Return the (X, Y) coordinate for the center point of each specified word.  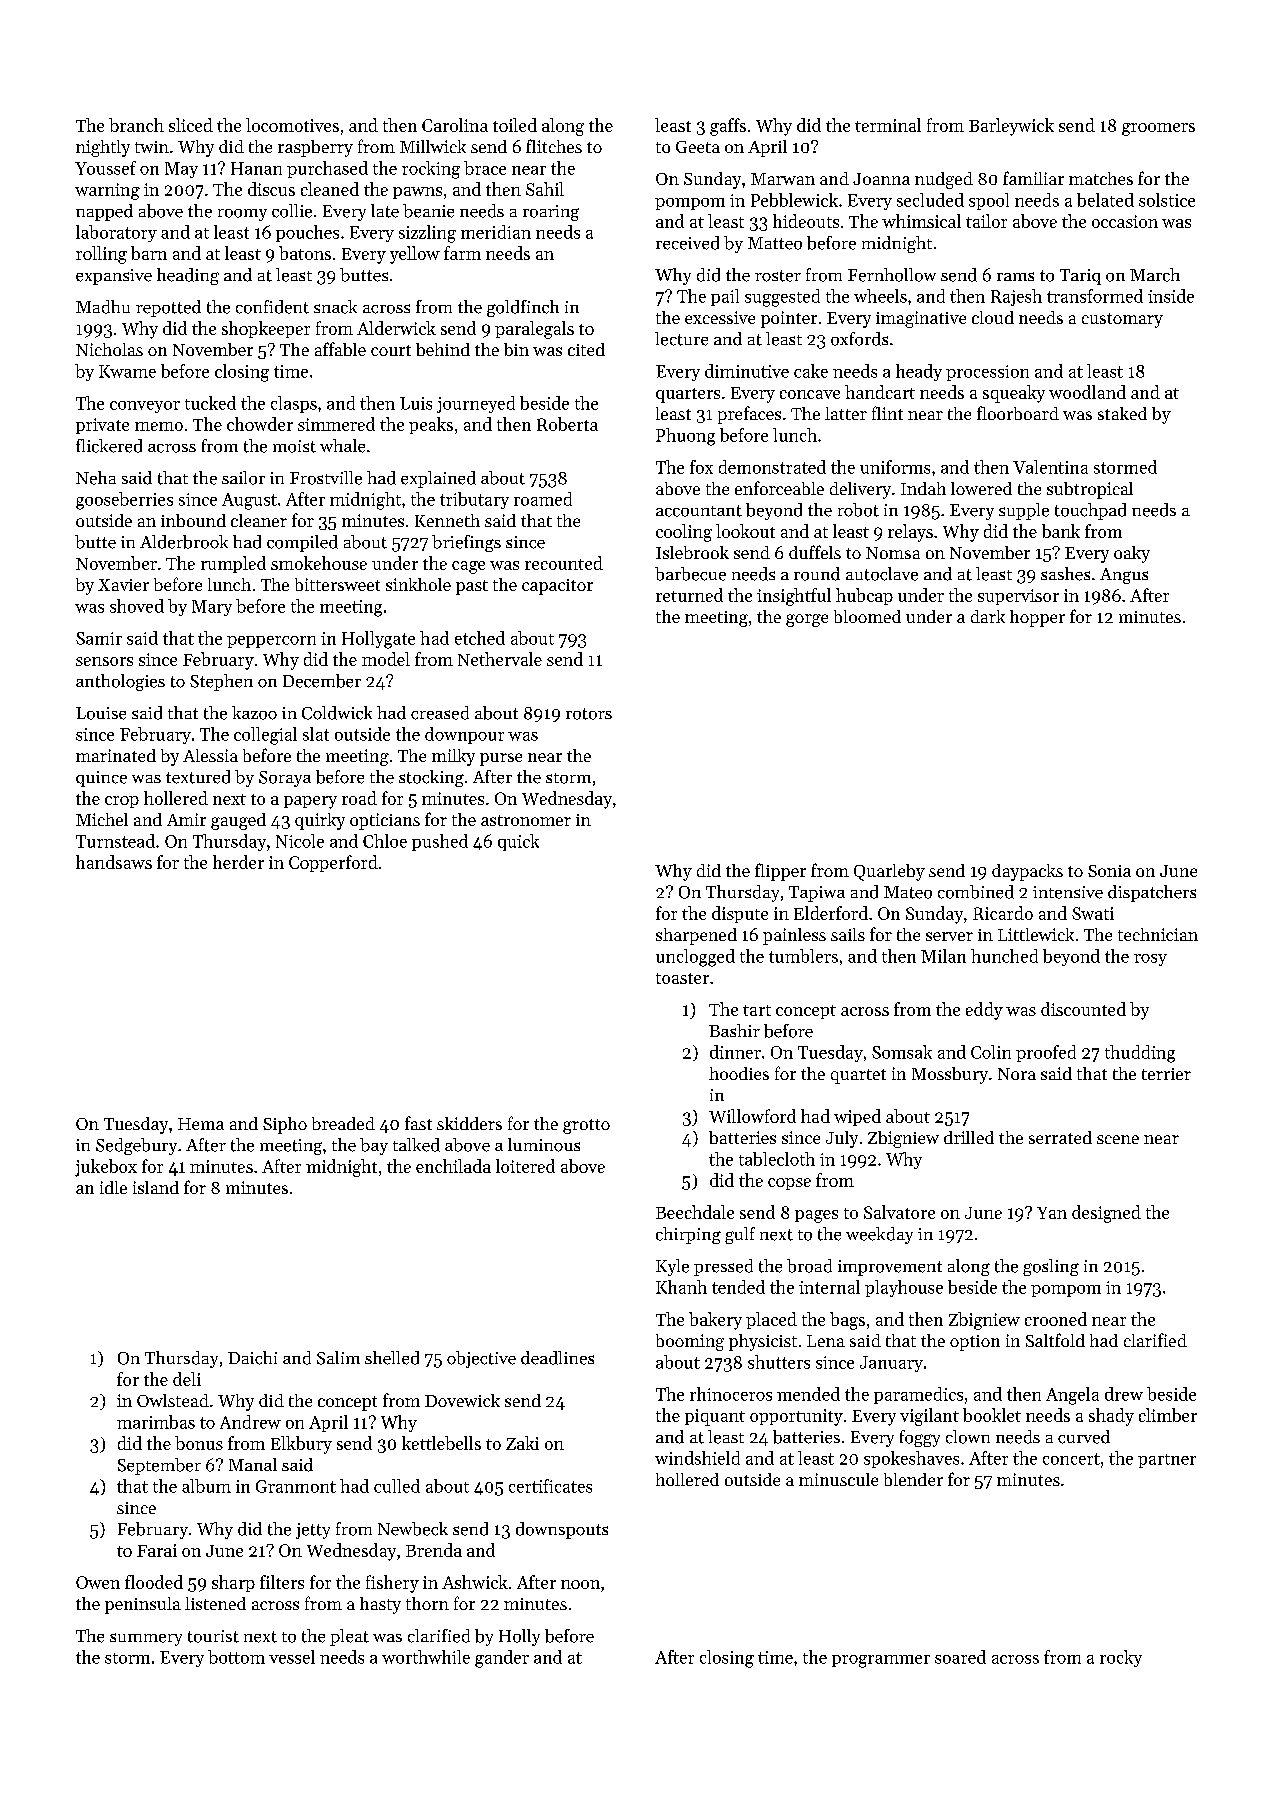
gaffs (728, 127)
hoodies (739, 1073)
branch (136, 125)
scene (1118, 1139)
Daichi (252, 1358)
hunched (1004, 956)
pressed (723, 1267)
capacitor (557, 587)
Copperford (333, 863)
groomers (1158, 129)
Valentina (1050, 467)
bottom (236, 1657)
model (386, 659)
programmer (881, 1661)
